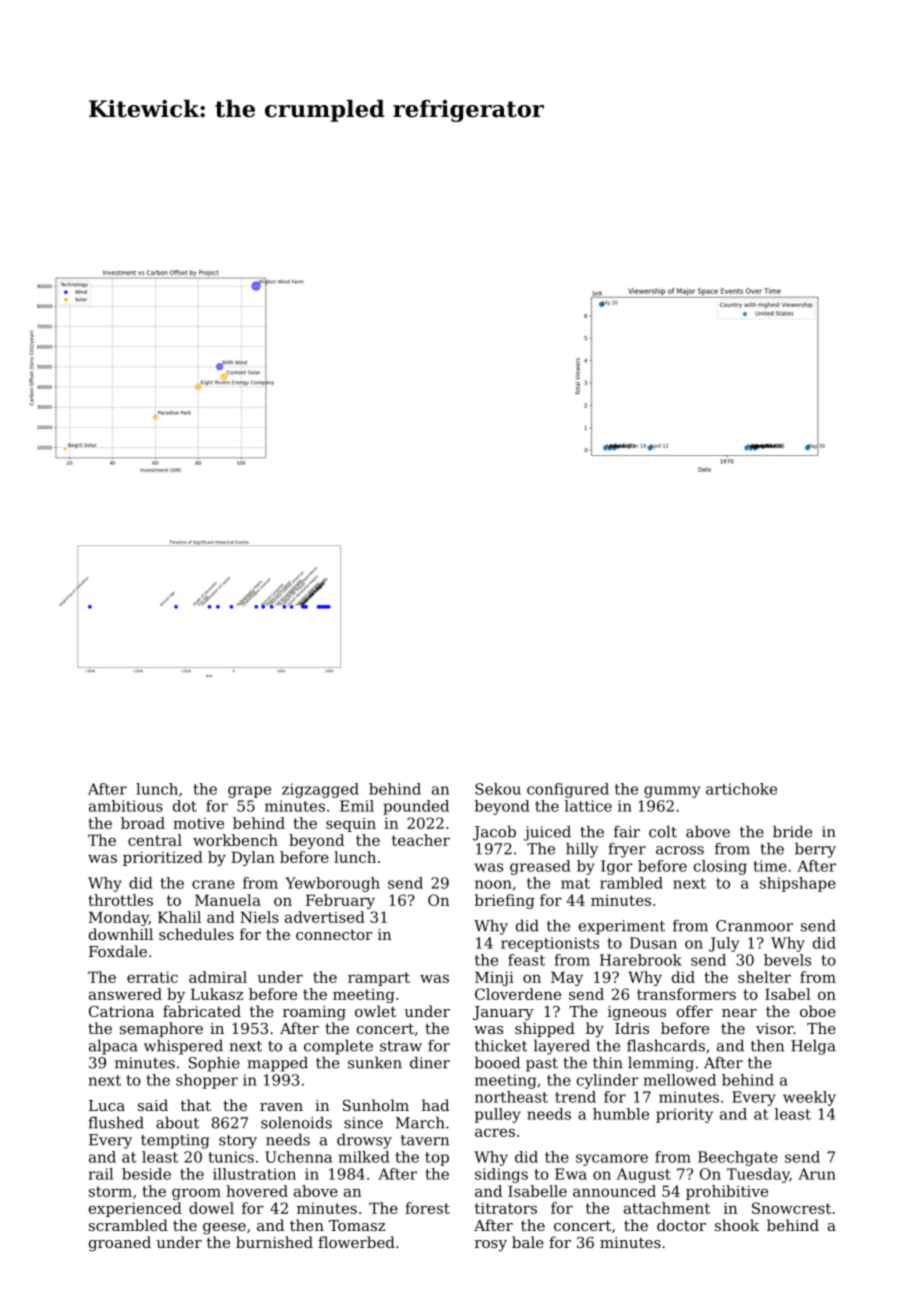 The image size is (924, 1308). Describe the element at coordinates (505, 901) in the document. I see `briefing` at that location.
